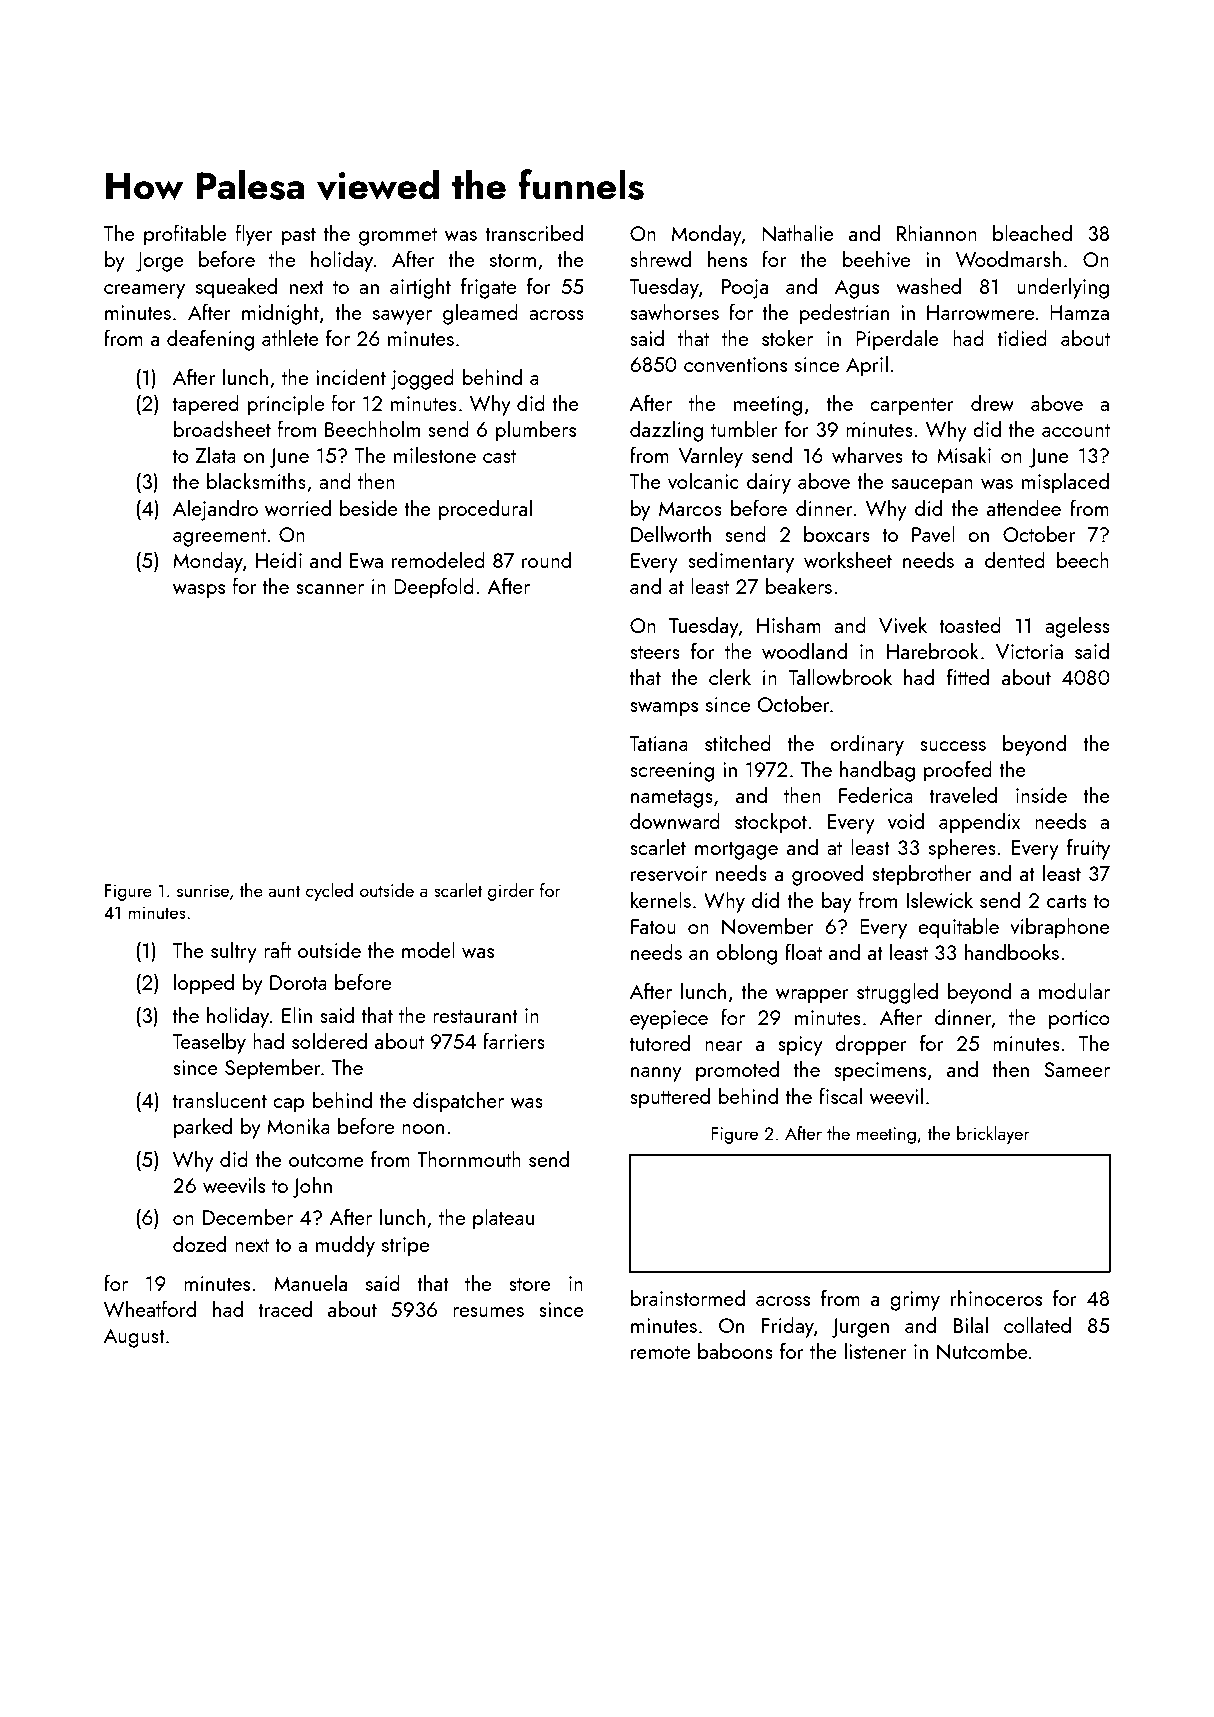 The height and width of the screenshot is (1717, 1214). What do you see at coordinates (940, 899) in the screenshot?
I see `Islewick` at bounding box center [940, 899].
